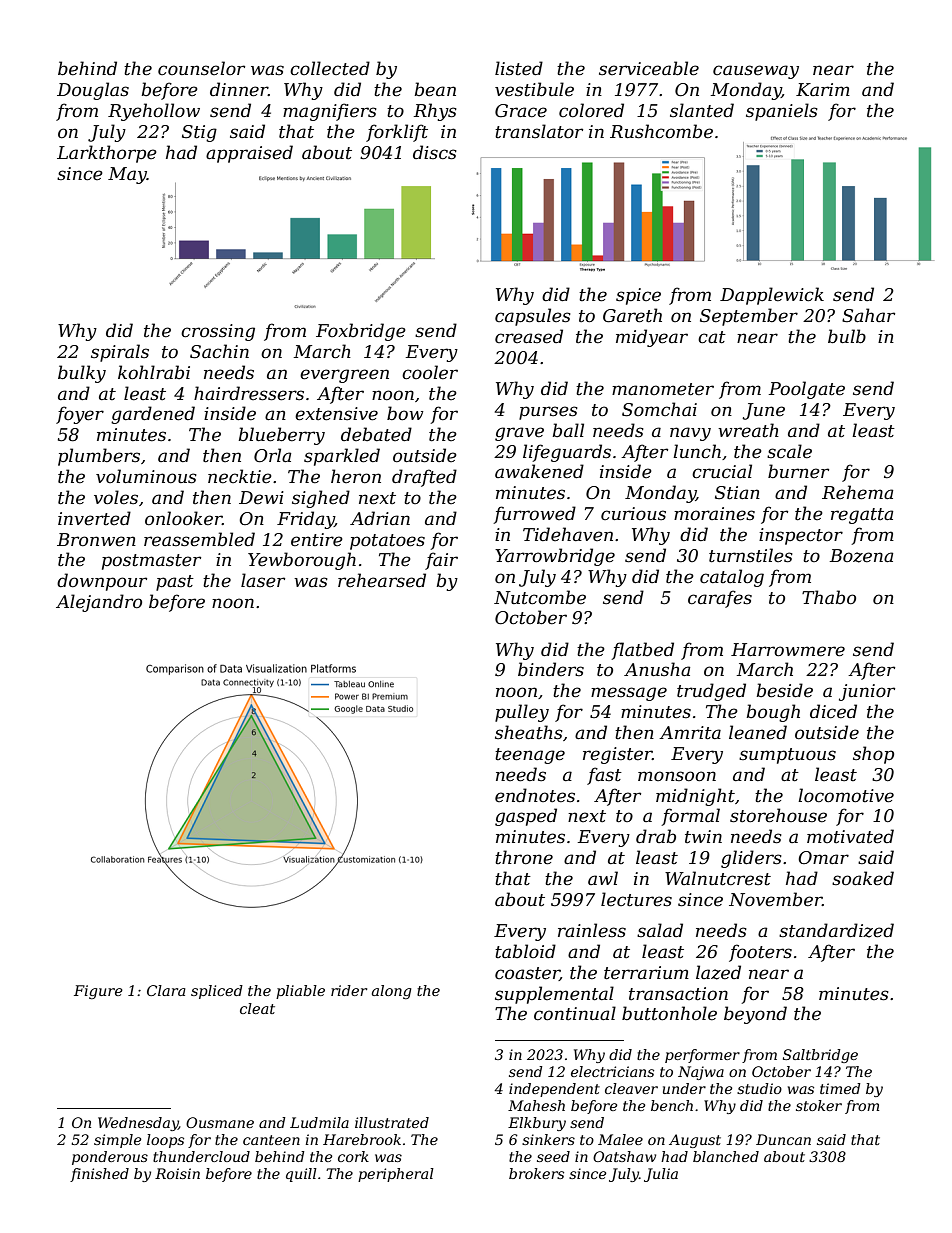 The width and height of the image is (952, 1233). What do you see at coordinates (300, 992) in the image?
I see `pliable` at bounding box center [300, 992].
